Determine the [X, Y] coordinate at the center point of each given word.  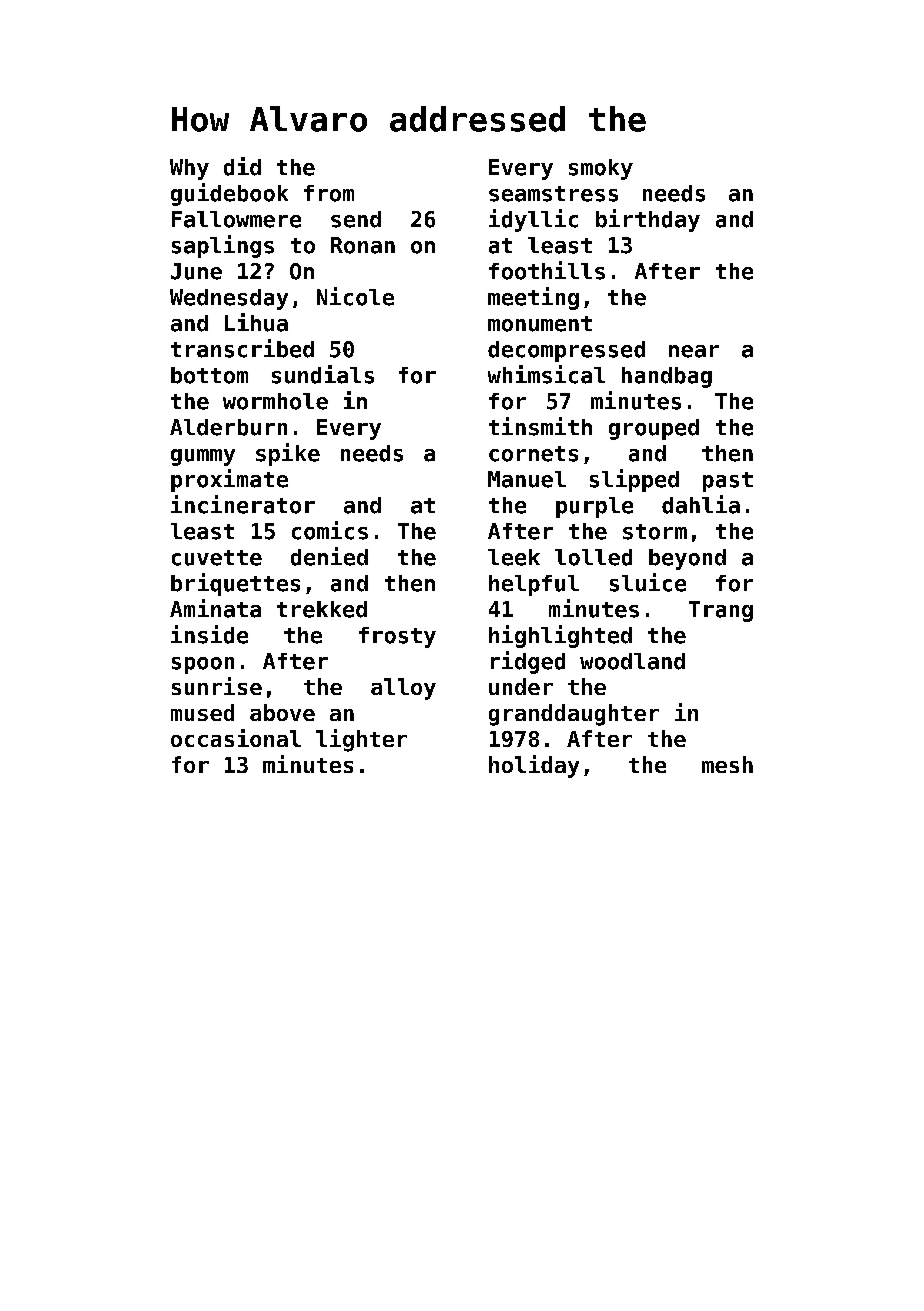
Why [189, 169]
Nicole [355, 296]
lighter [361, 740]
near [694, 351]
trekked [322, 609]
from [329, 193]
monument [540, 324]
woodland [632, 661]
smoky [601, 169]
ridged [528, 662]
